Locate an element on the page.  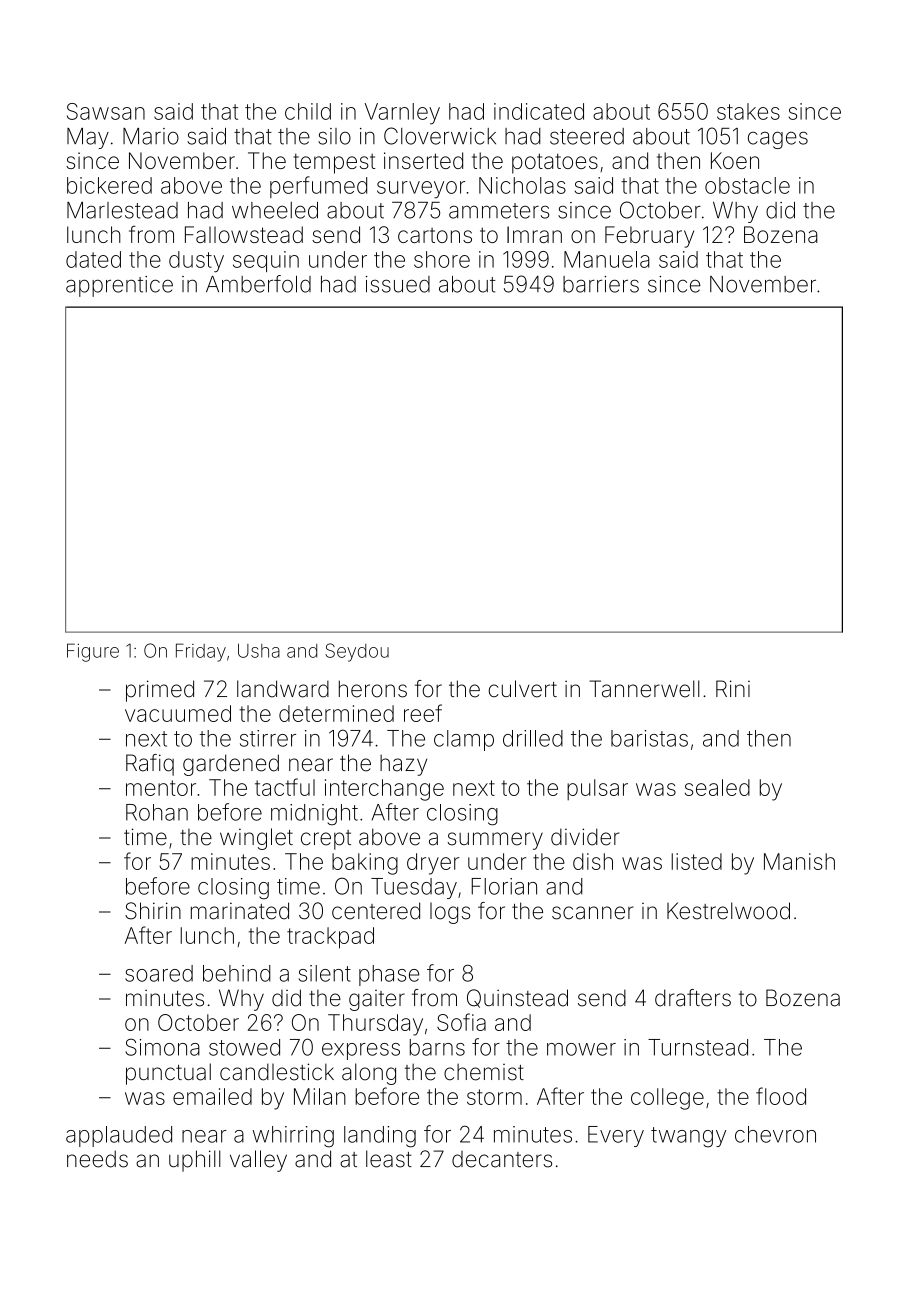
baking is located at coordinates (365, 864).
